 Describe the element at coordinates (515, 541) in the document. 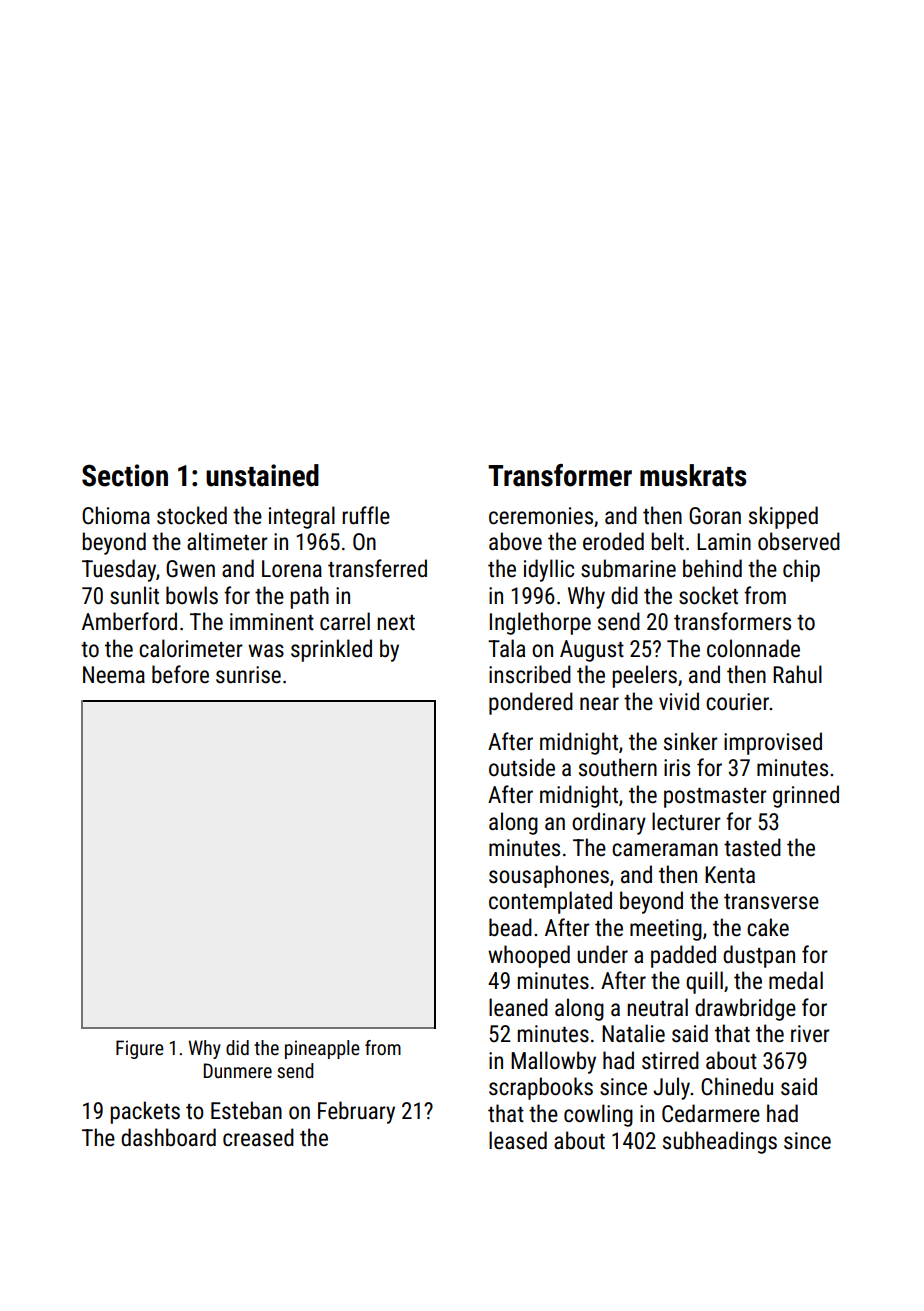

I see `above` at that location.
